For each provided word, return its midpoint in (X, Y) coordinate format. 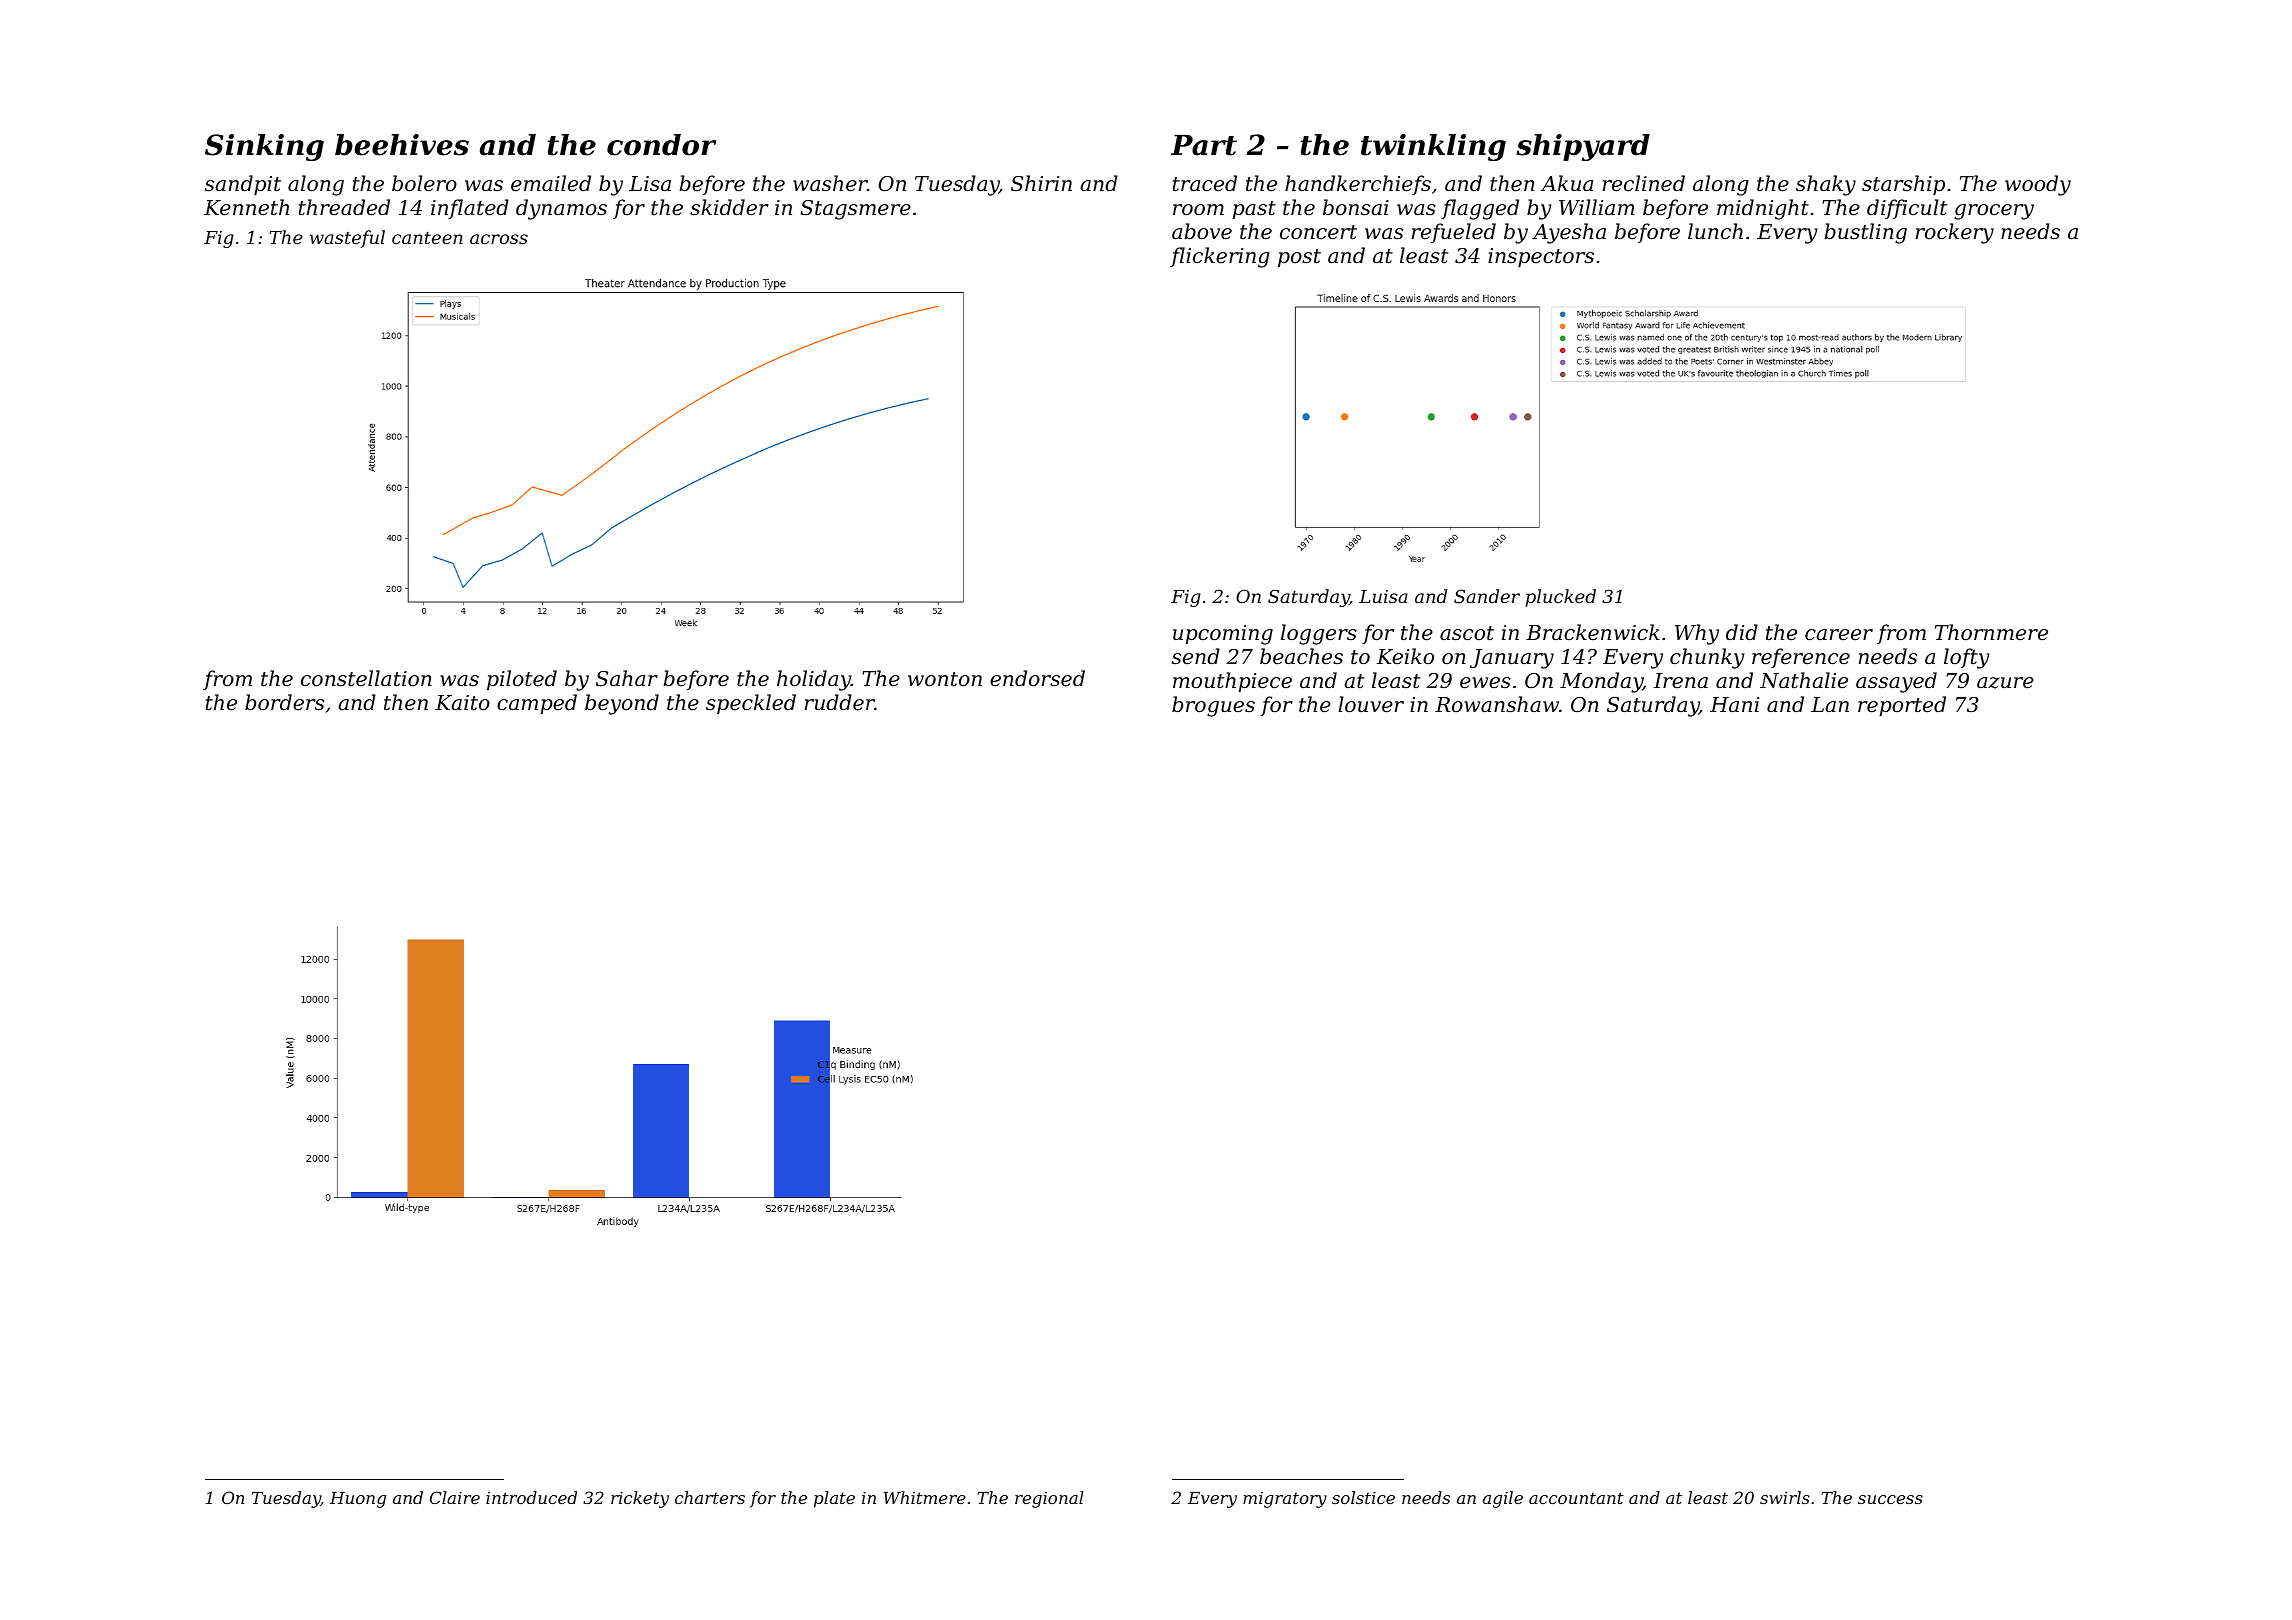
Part (1204, 145)
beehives (402, 145)
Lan (1830, 704)
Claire (455, 1497)
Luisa (1383, 596)
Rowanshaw (1497, 704)
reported (1902, 706)
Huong (358, 1500)
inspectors (1541, 257)
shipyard (1583, 147)
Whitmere (925, 1497)
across (499, 239)
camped (537, 704)
